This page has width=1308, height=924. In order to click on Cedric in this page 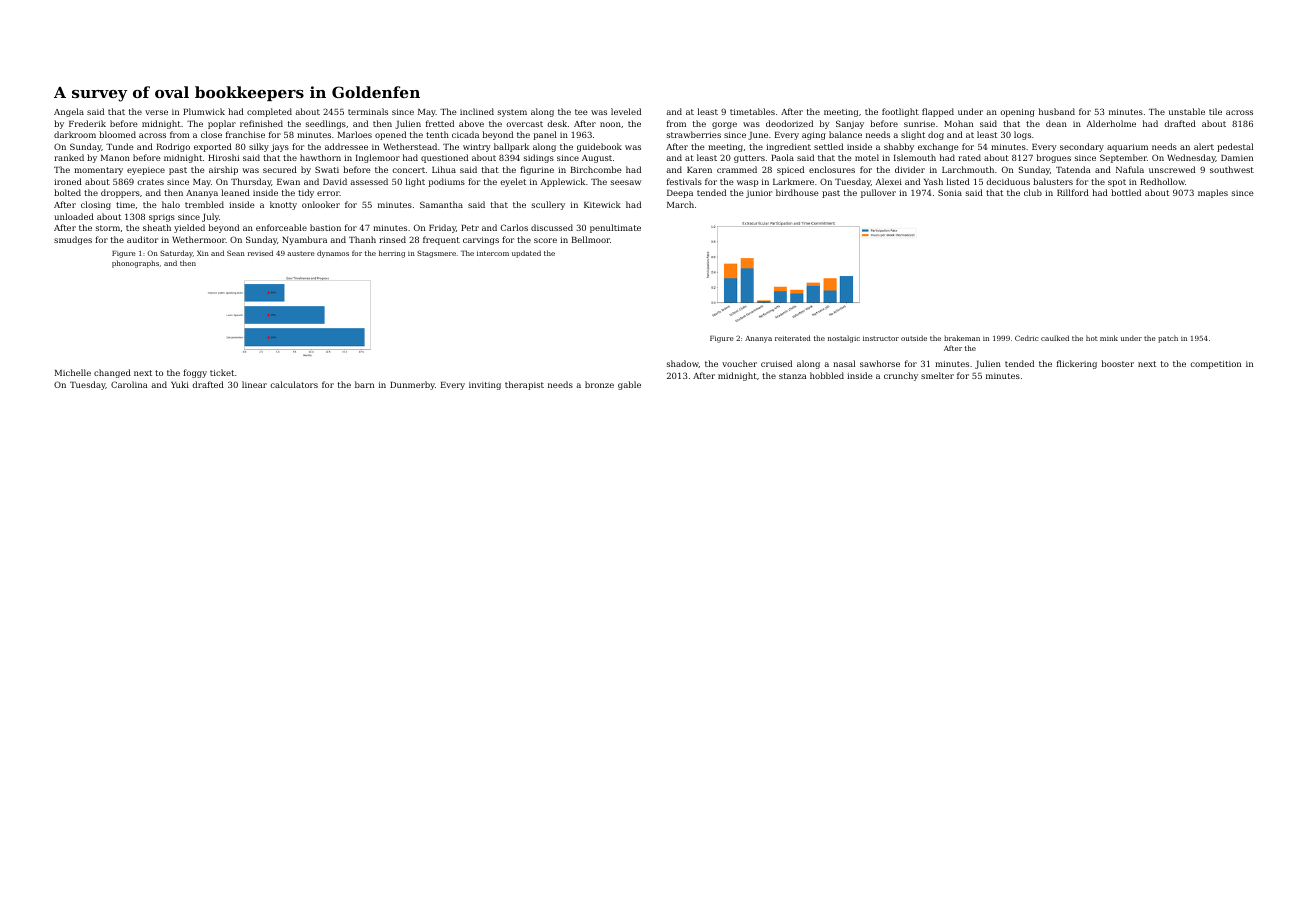, I will do `click(1026, 338)`.
